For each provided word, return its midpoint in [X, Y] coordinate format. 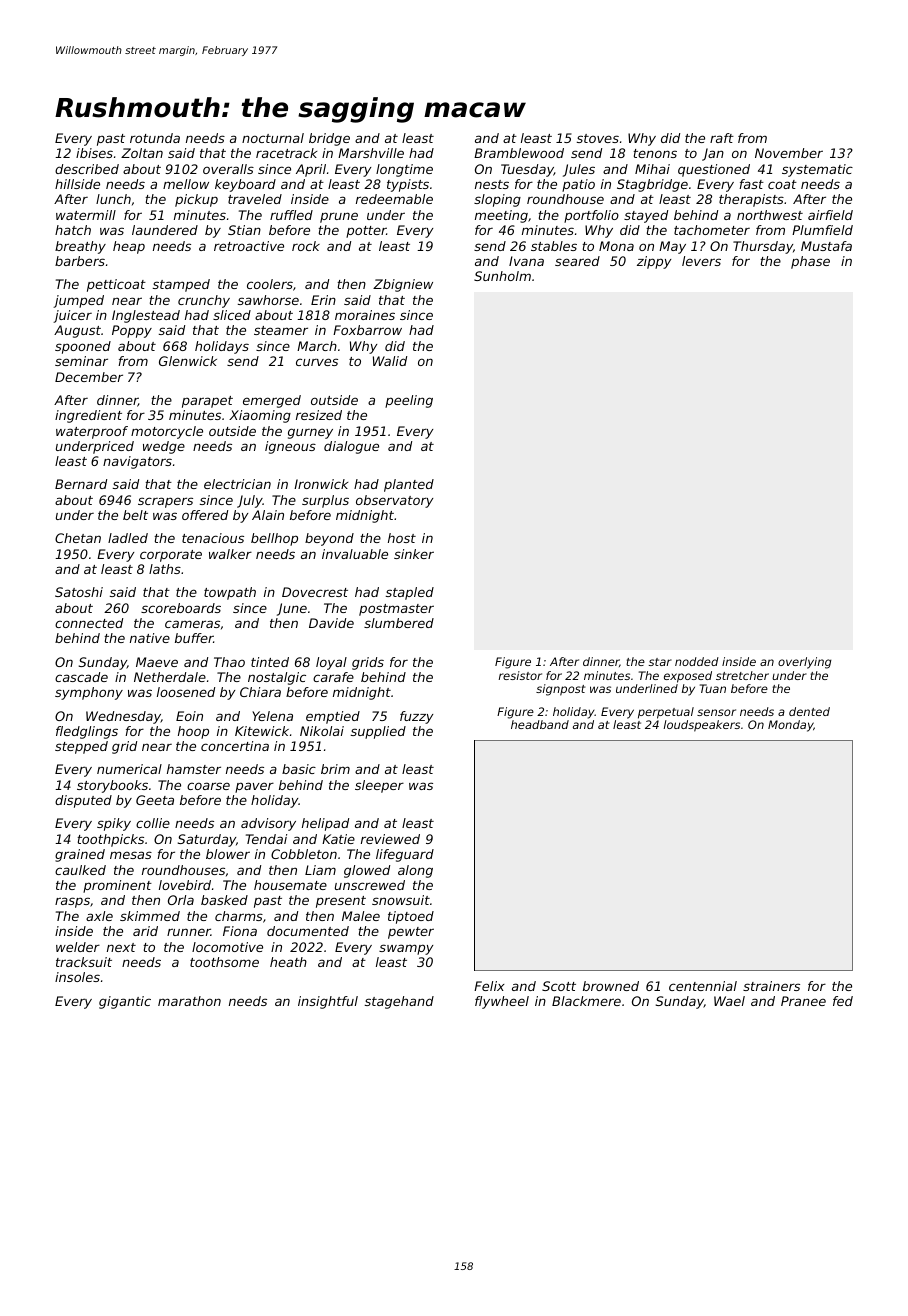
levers [701, 261]
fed [843, 1001]
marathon [189, 1001]
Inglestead [146, 316]
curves [317, 362]
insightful [328, 1002]
